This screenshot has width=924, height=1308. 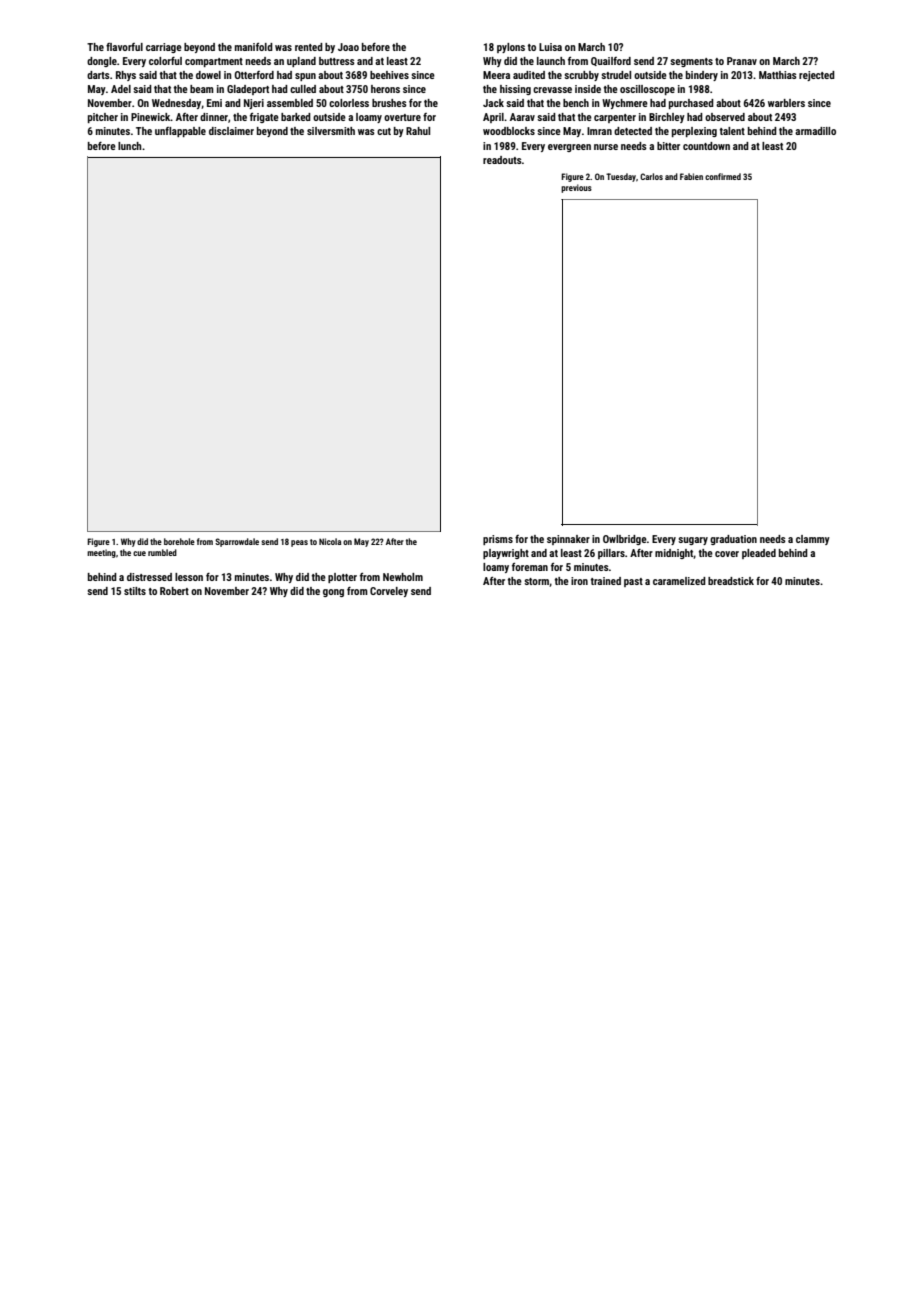 I want to click on segments, so click(x=691, y=62).
